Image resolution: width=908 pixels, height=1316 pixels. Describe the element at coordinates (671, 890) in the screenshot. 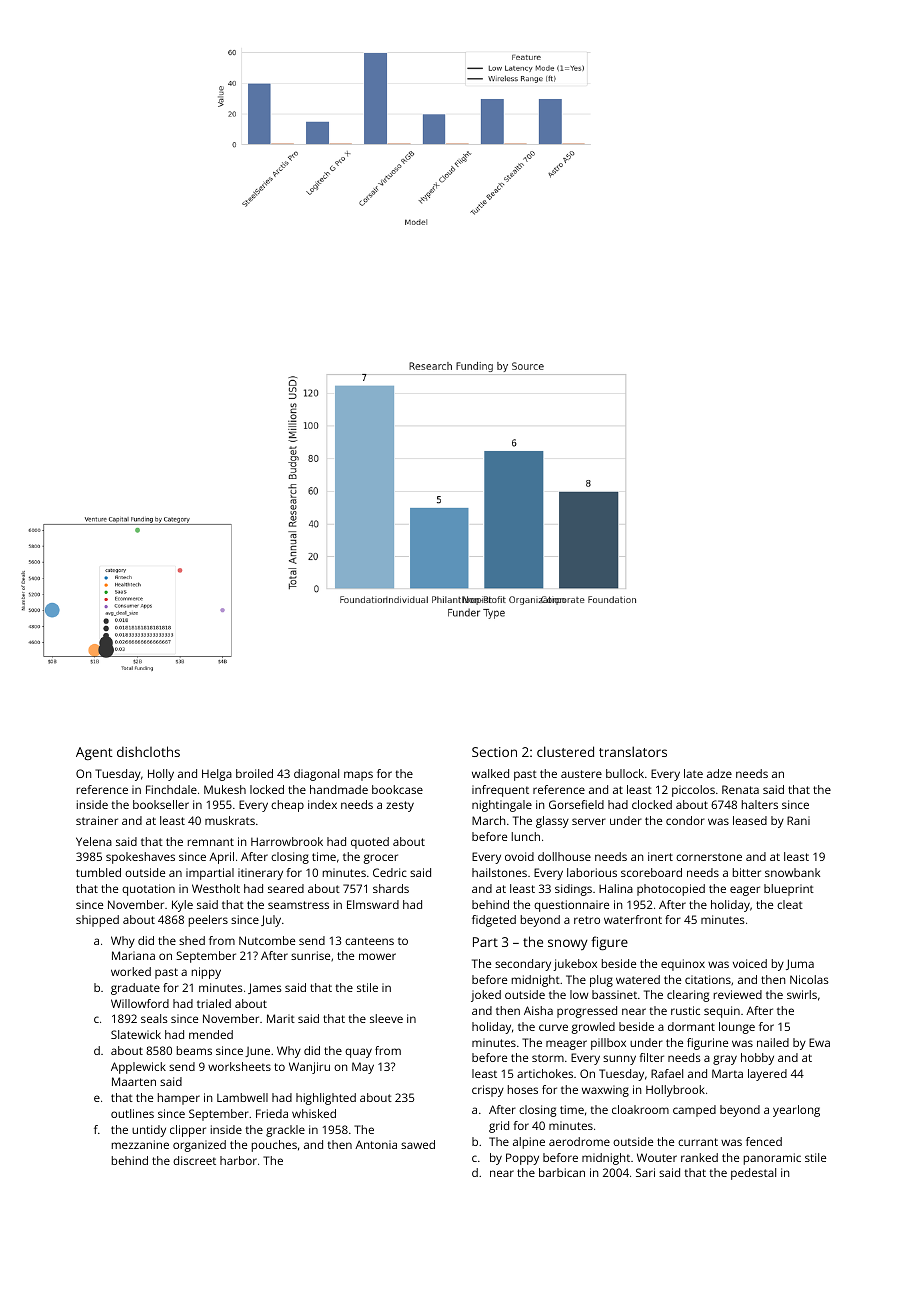

I see `photocopied` at that location.
